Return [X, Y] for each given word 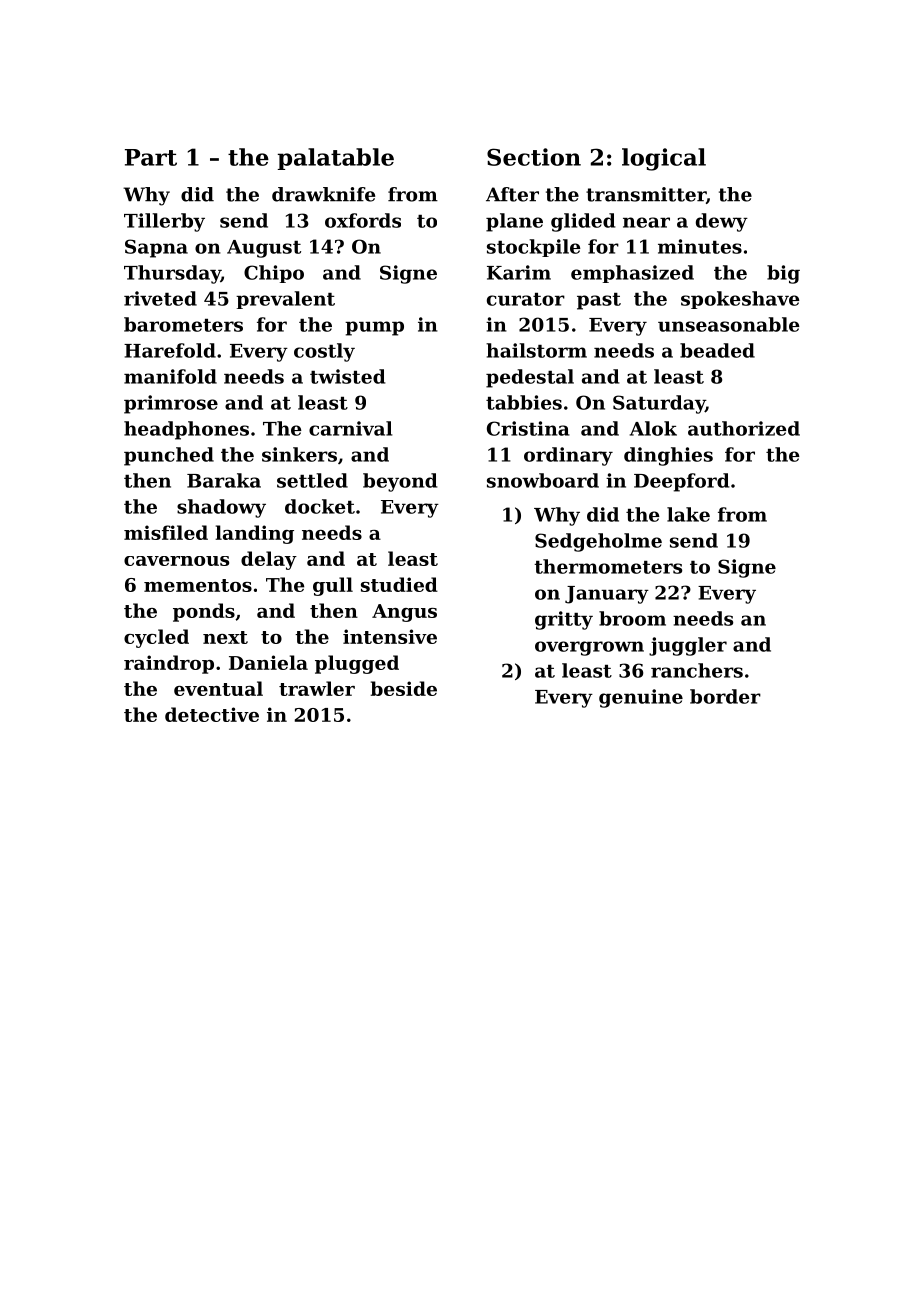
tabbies [524, 402]
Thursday [172, 274]
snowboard [543, 480]
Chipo [274, 274]
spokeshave [740, 300]
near [646, 222]
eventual [218, 688]
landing [254, 534]
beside [404, 688]
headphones [186, 430]
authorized [744, 428]
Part [151, 157]
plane [514, 222]
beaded [717, 350]
